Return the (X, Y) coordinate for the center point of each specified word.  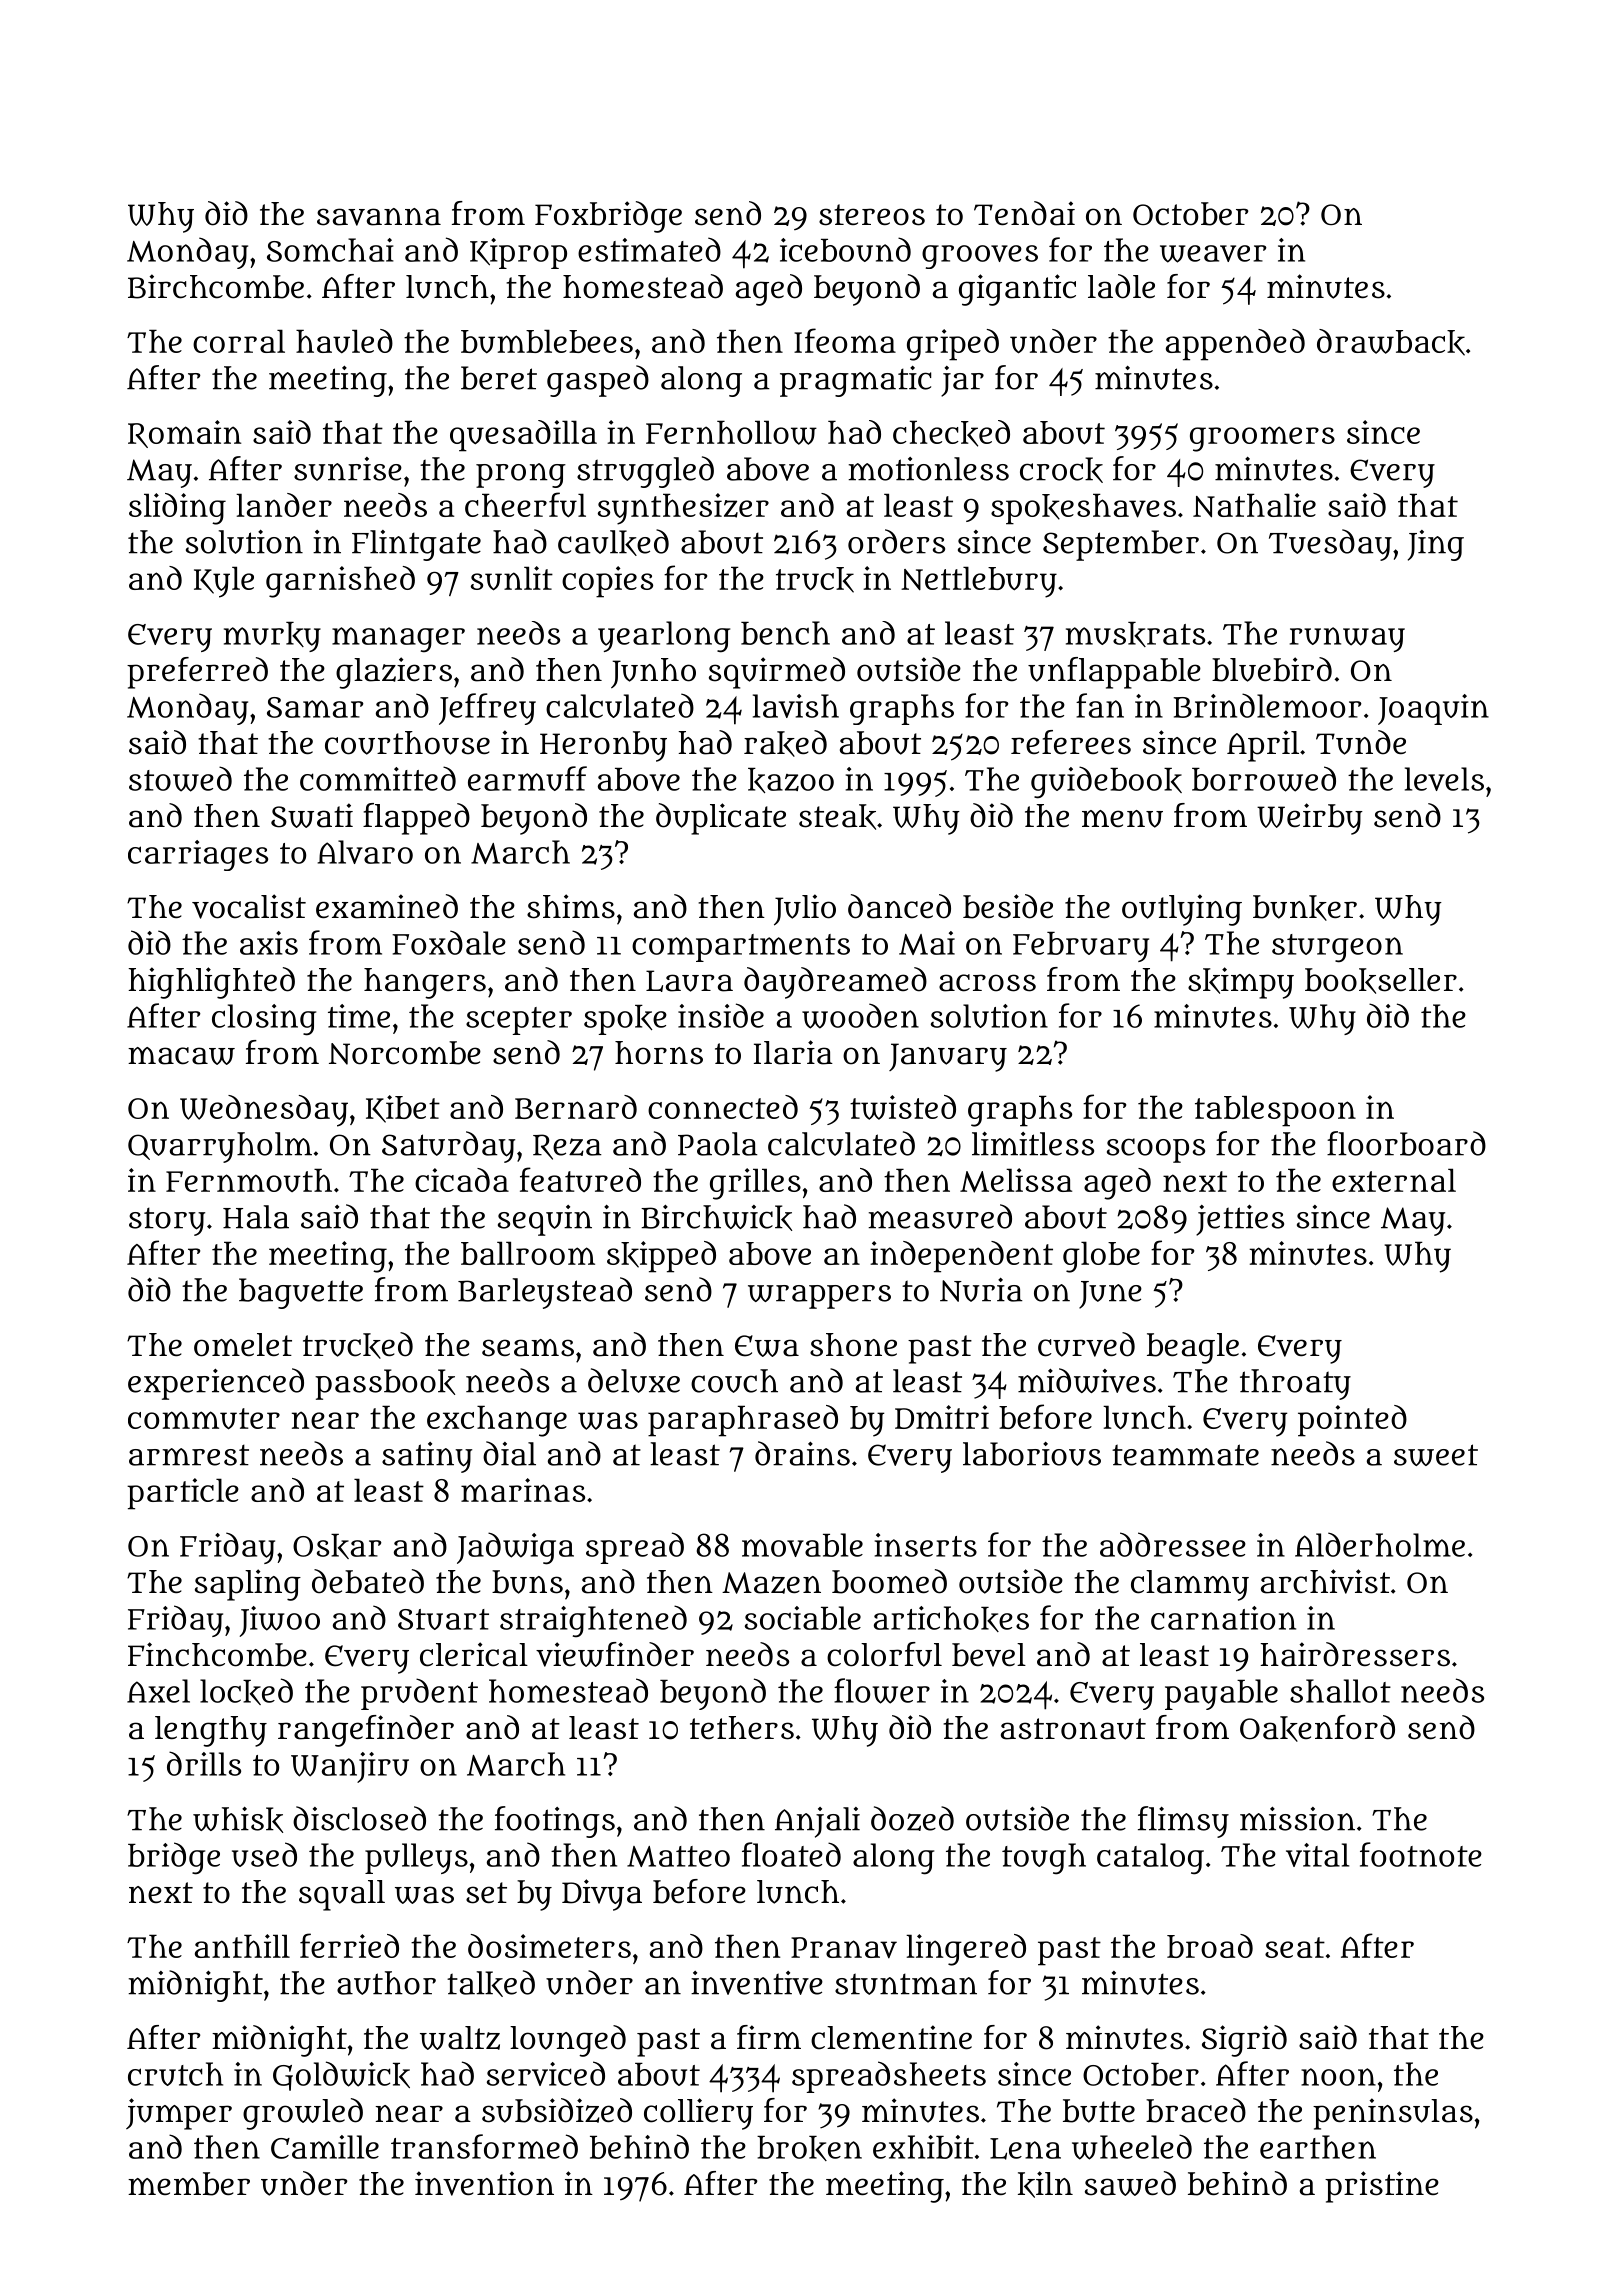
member (189, 2184)
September (1121, 545)
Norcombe (405, 1053)
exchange (497, 1421)
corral (239, 341)
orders (896, 541)
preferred (197, 673)
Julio (805, 910)
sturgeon (1337, 948)
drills (204, 1763)
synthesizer (683, 509)
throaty (1295, 1384)
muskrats (1135, 634)
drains (802, 1453)
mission (1297, 1819)
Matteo (678, 1856)
